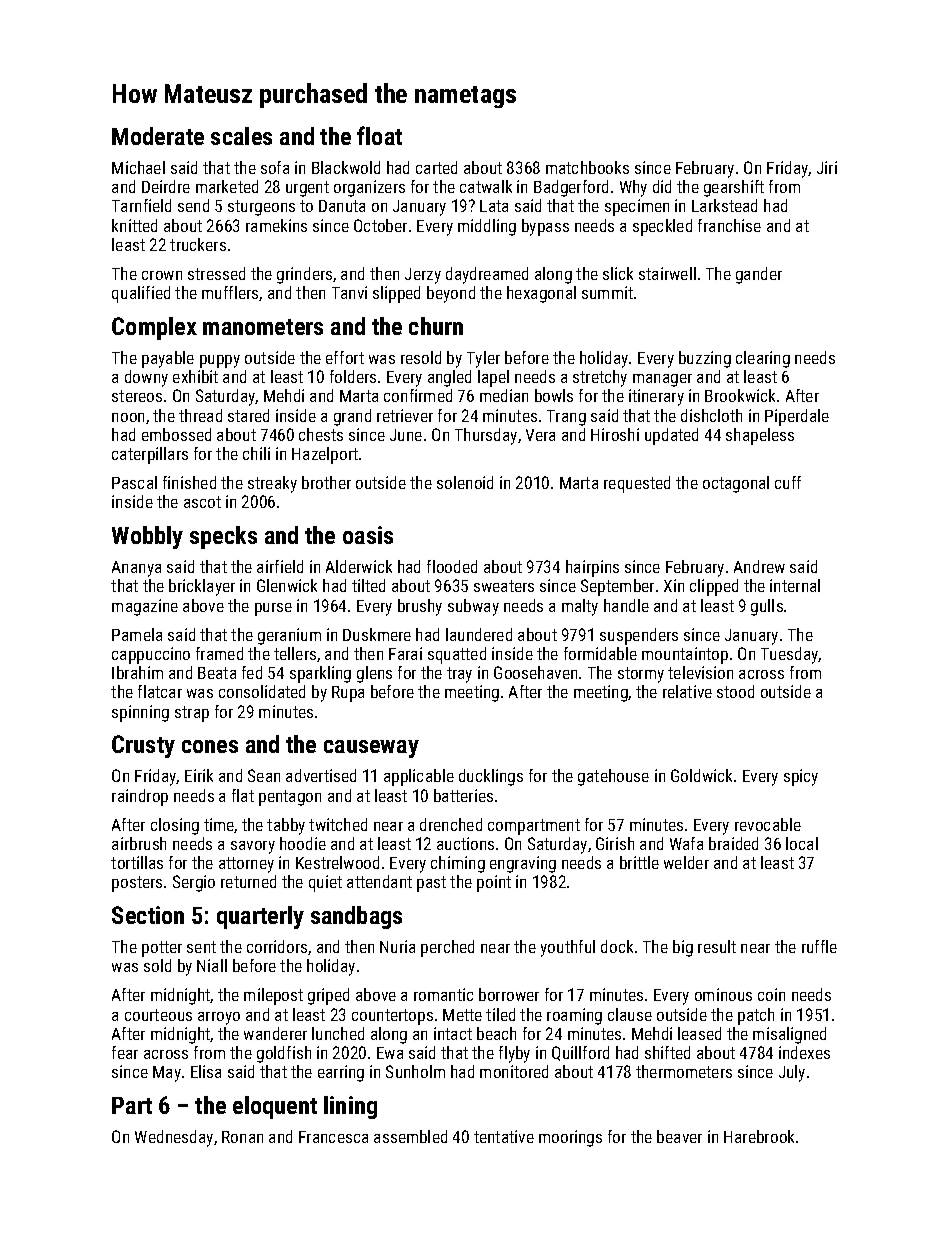 This page has height=1233, width=952. Describe the element at coordinates (223, 537) in the page. I see `specks` at that location.
